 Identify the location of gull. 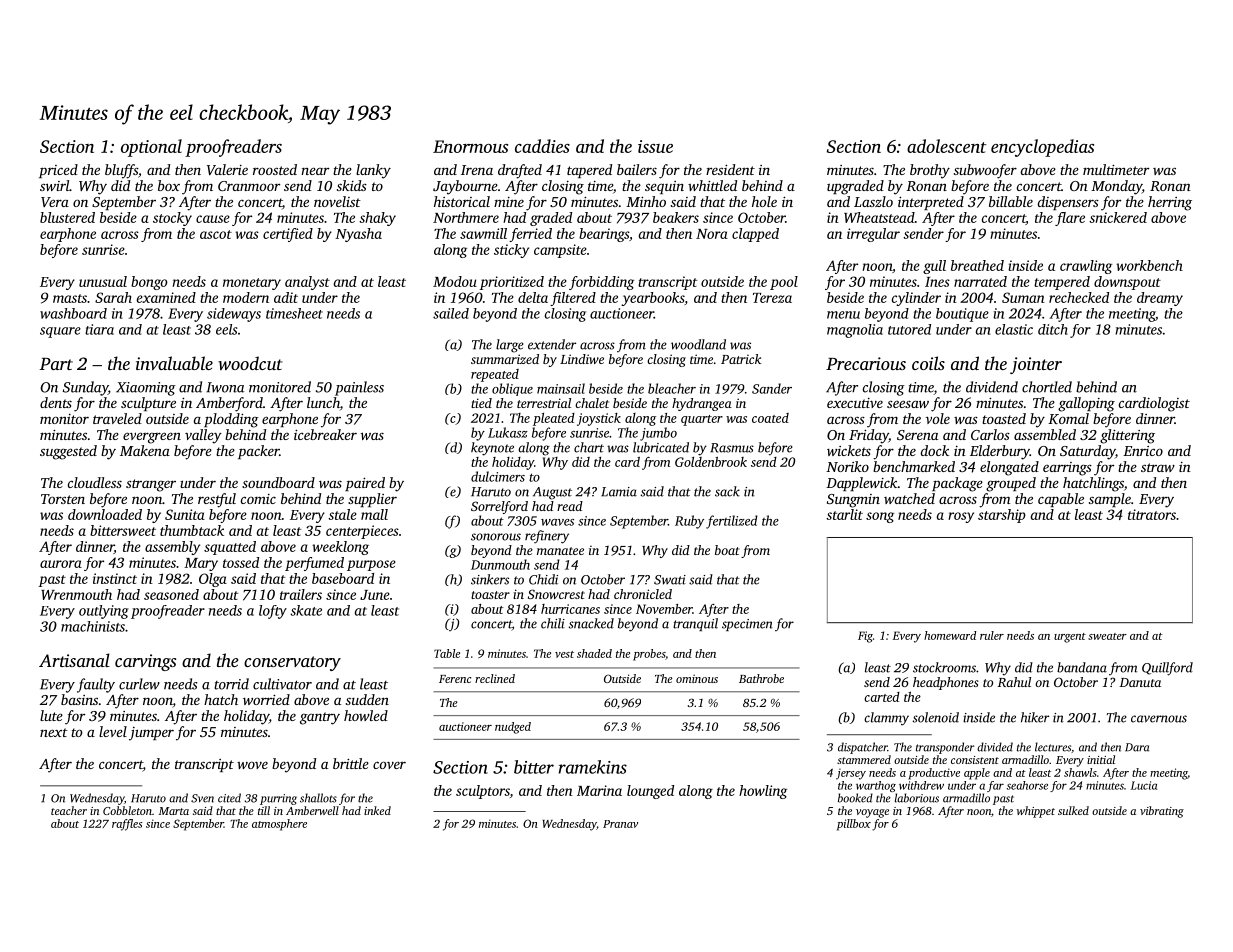
(934, 267).
